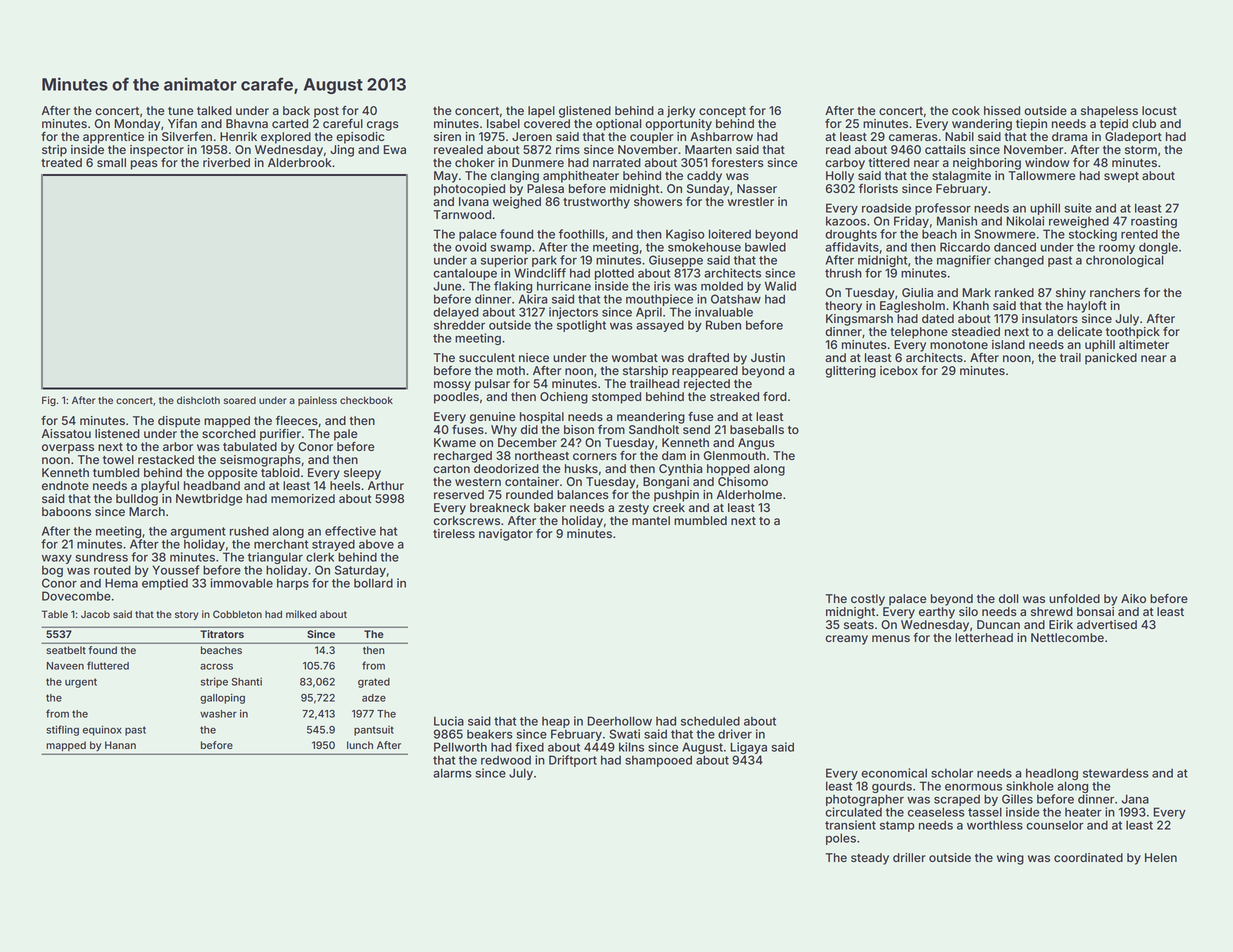  I want to click on back, so click(296, 110).
